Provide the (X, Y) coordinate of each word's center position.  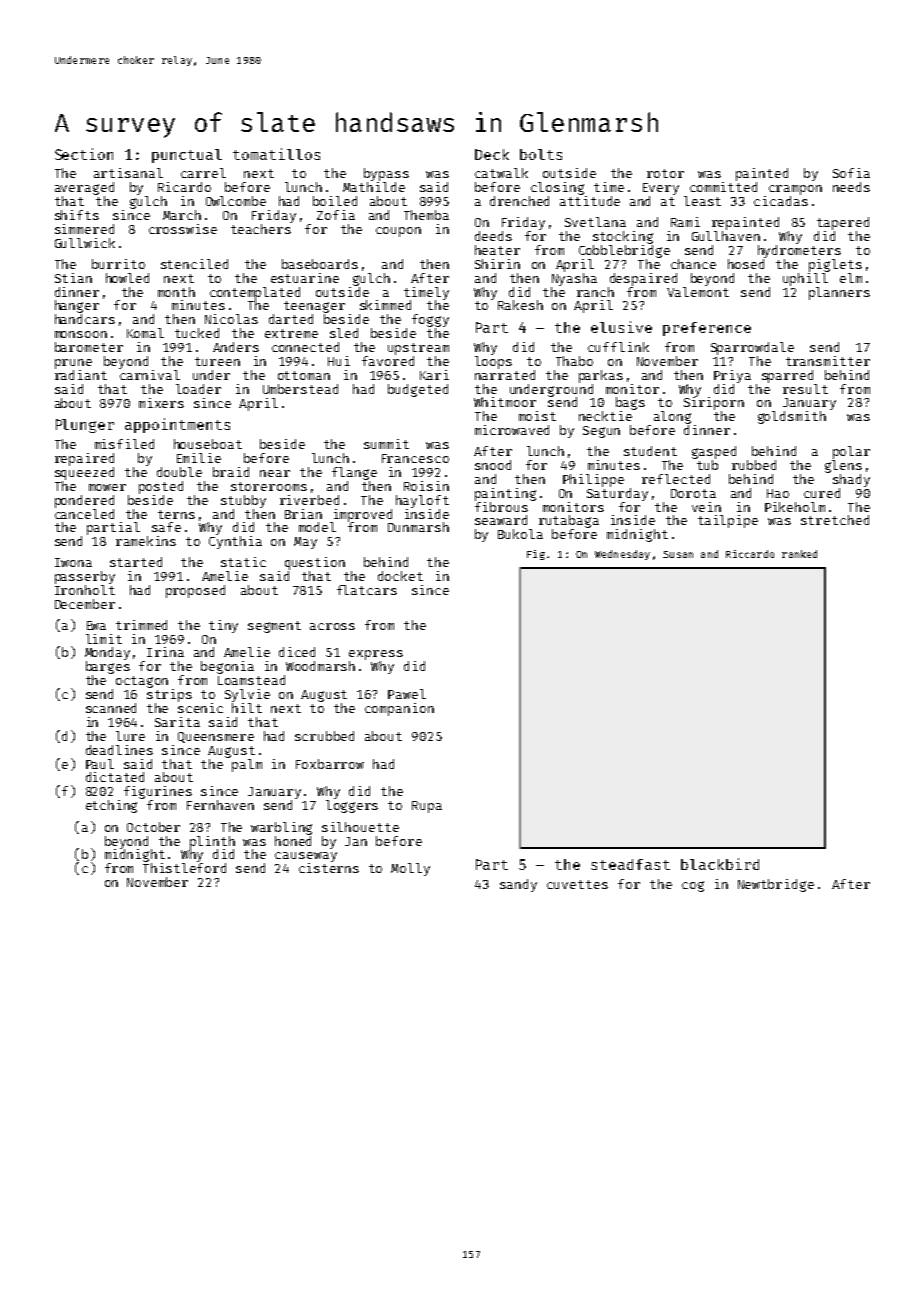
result (805, 389)
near (275, 473)
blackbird (720, 864)
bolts (541, 154)
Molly (410, 869)
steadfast (630, 864)
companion (399, 709)
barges (108, 667)
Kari (434, 375)
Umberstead (300, 389)
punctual (187, 156)
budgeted (418, 390)
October (153, 827)
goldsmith (792, 417)
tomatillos (276, 154)
